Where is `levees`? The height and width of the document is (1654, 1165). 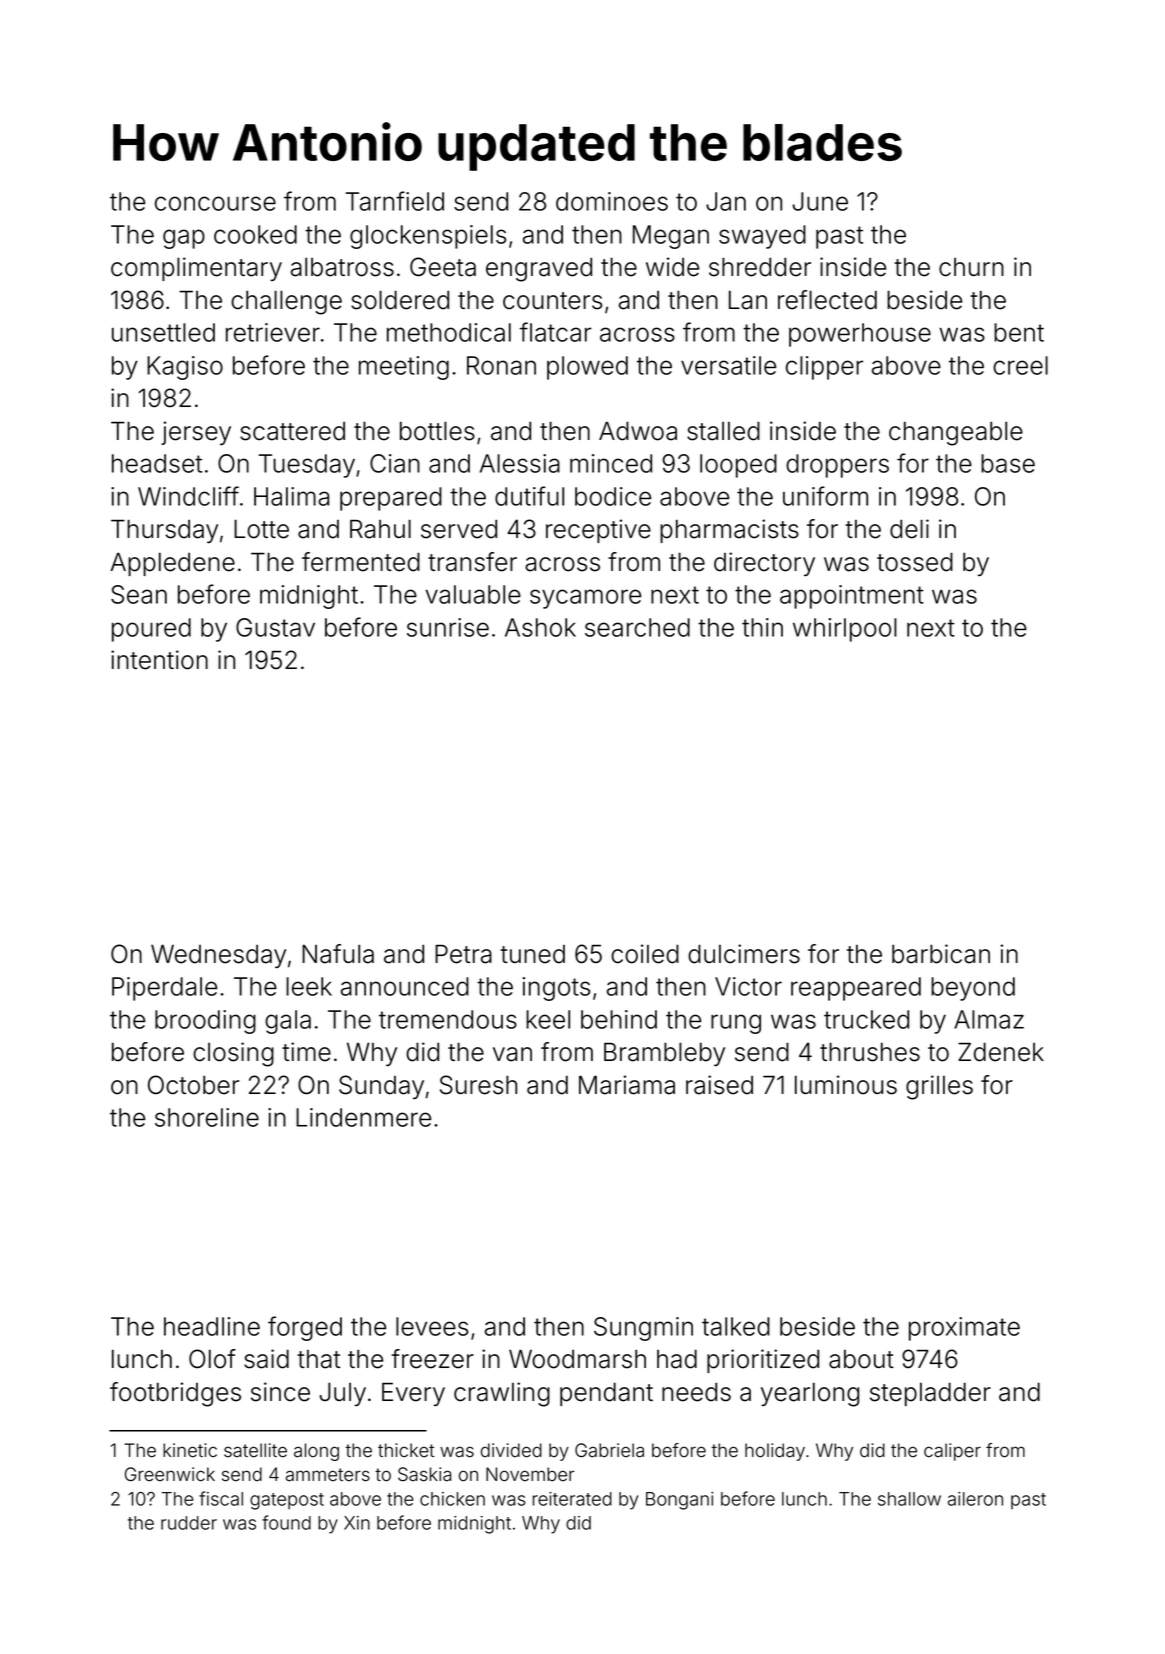
levees is located at coordinates (432, 1326).
